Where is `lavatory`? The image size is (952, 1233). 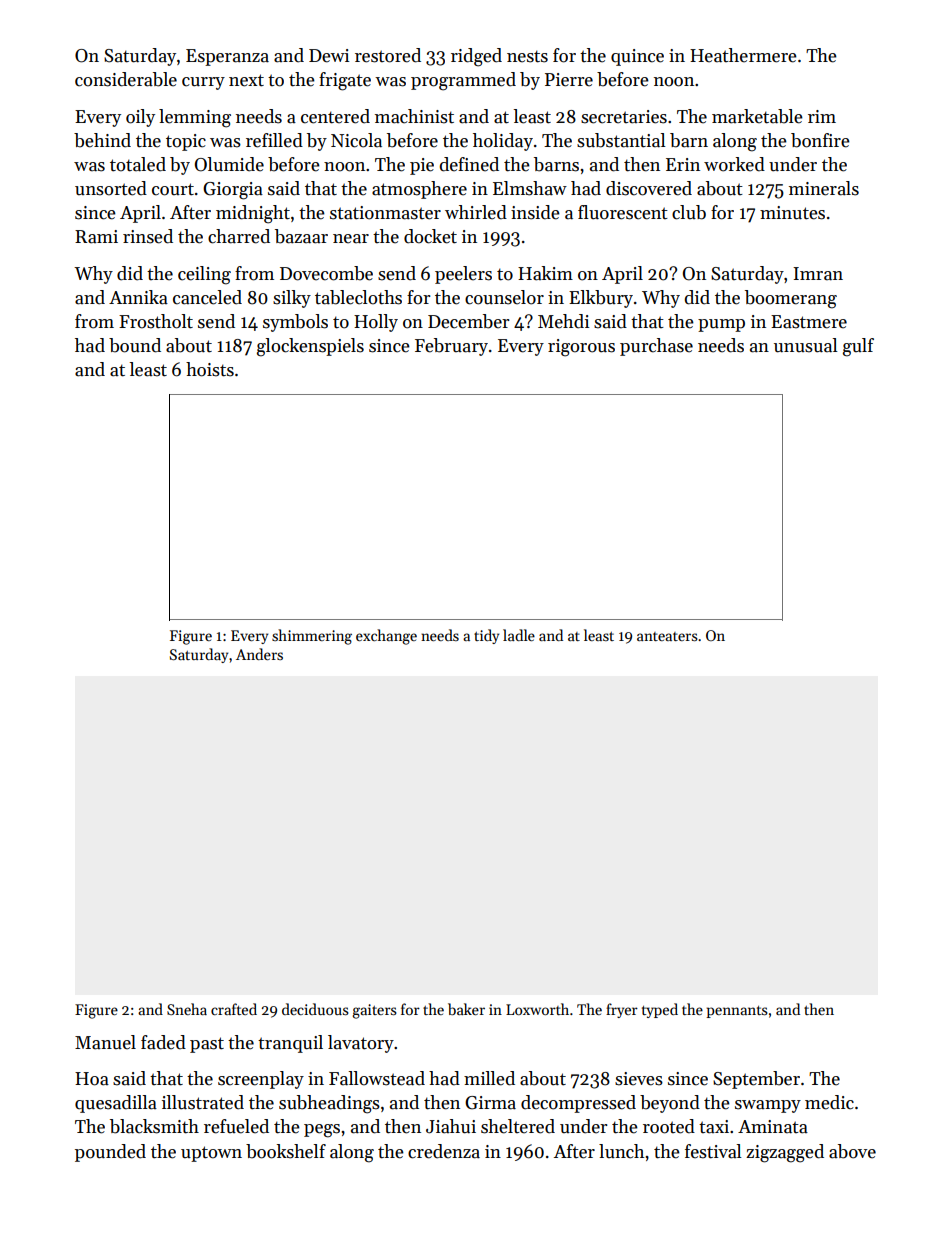
lavatory is located at coordinates (361, 1044).
